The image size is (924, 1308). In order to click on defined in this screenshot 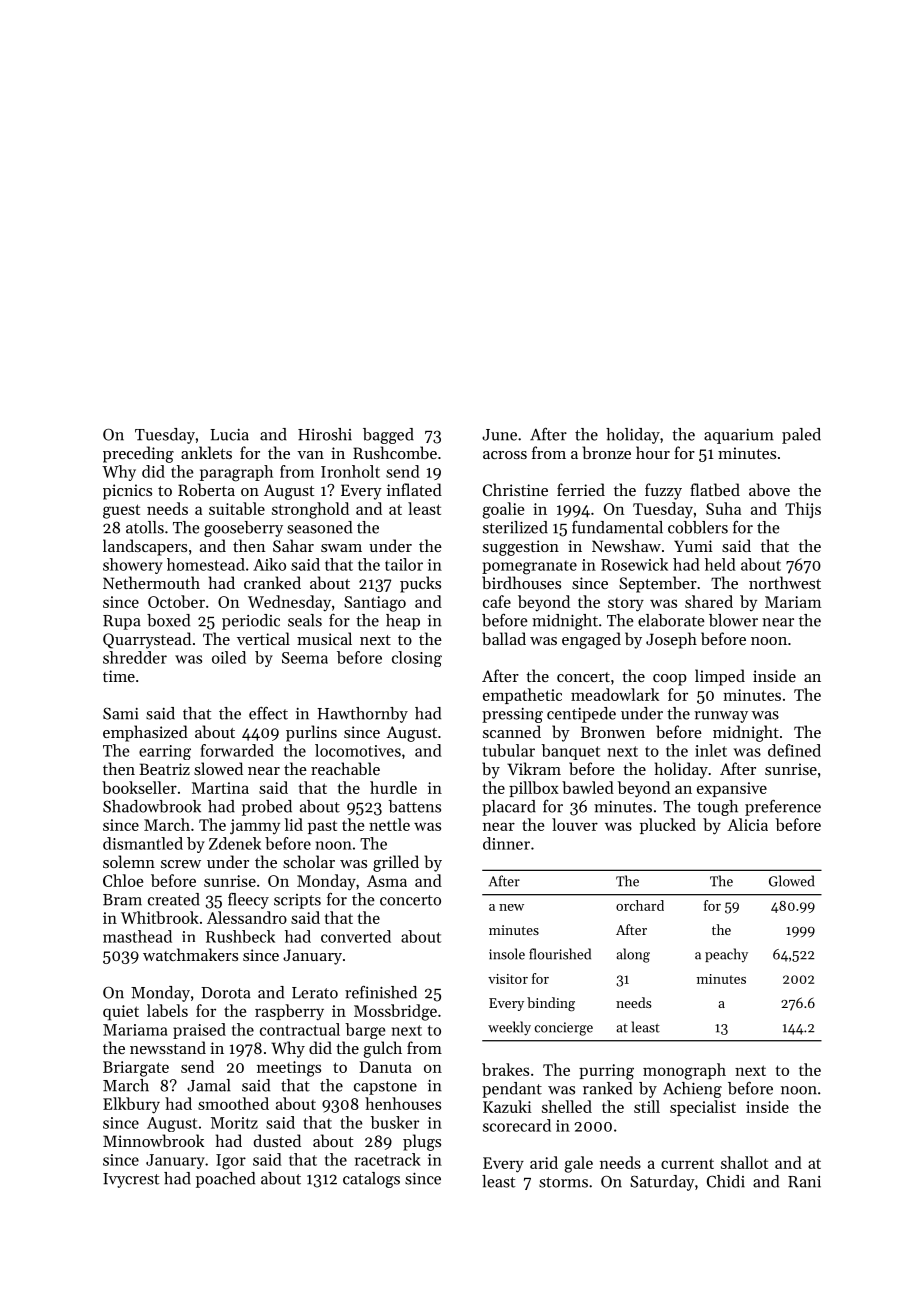, I will do `click(794, 750)`.
